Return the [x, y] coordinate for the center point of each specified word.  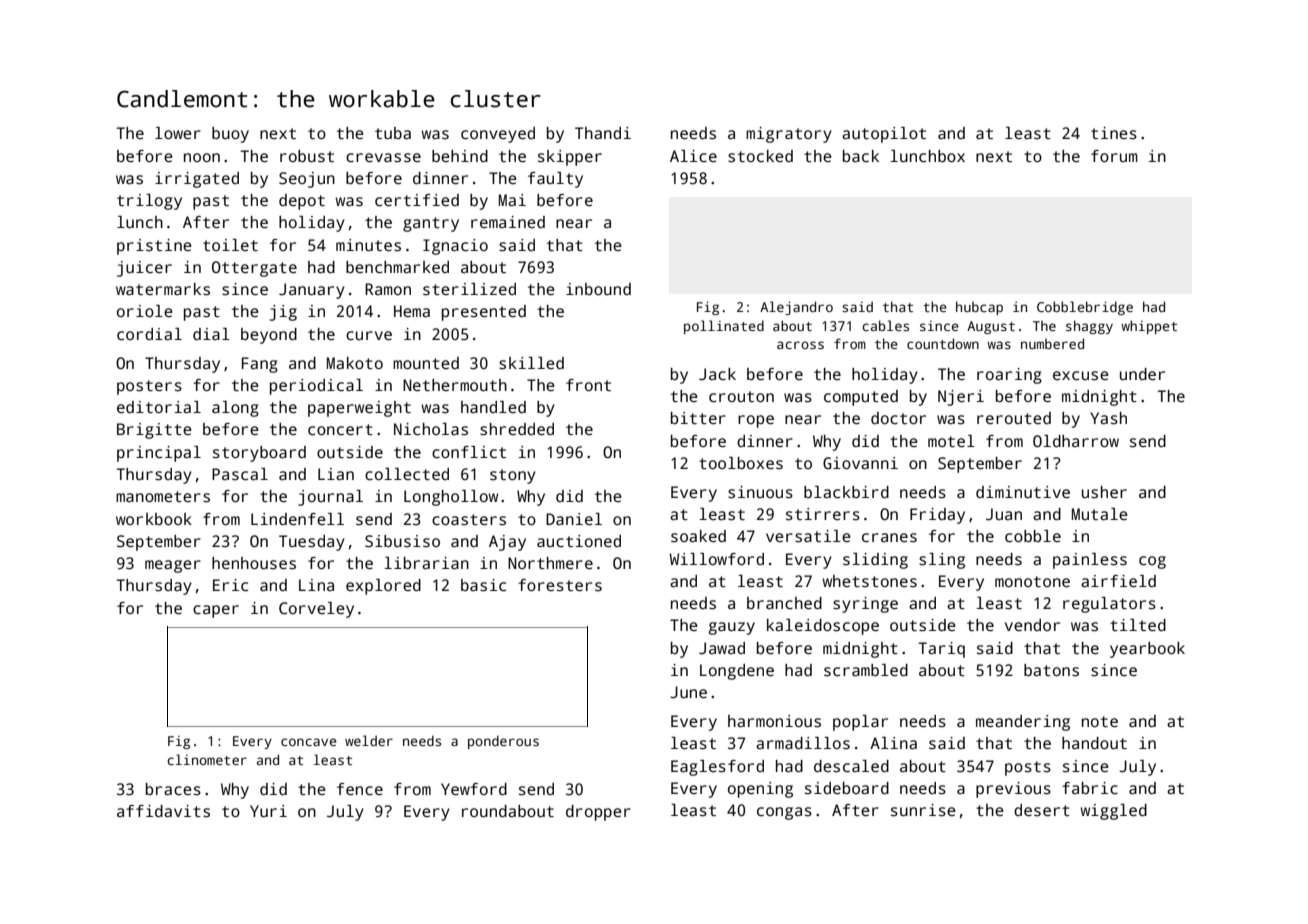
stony [513, 476]
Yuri [268, 811]
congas [784, 813]
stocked [760, 156]
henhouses [254, 563]
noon [202, 157]
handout [1094, 743]
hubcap [979, 308]
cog [1152, 562]
